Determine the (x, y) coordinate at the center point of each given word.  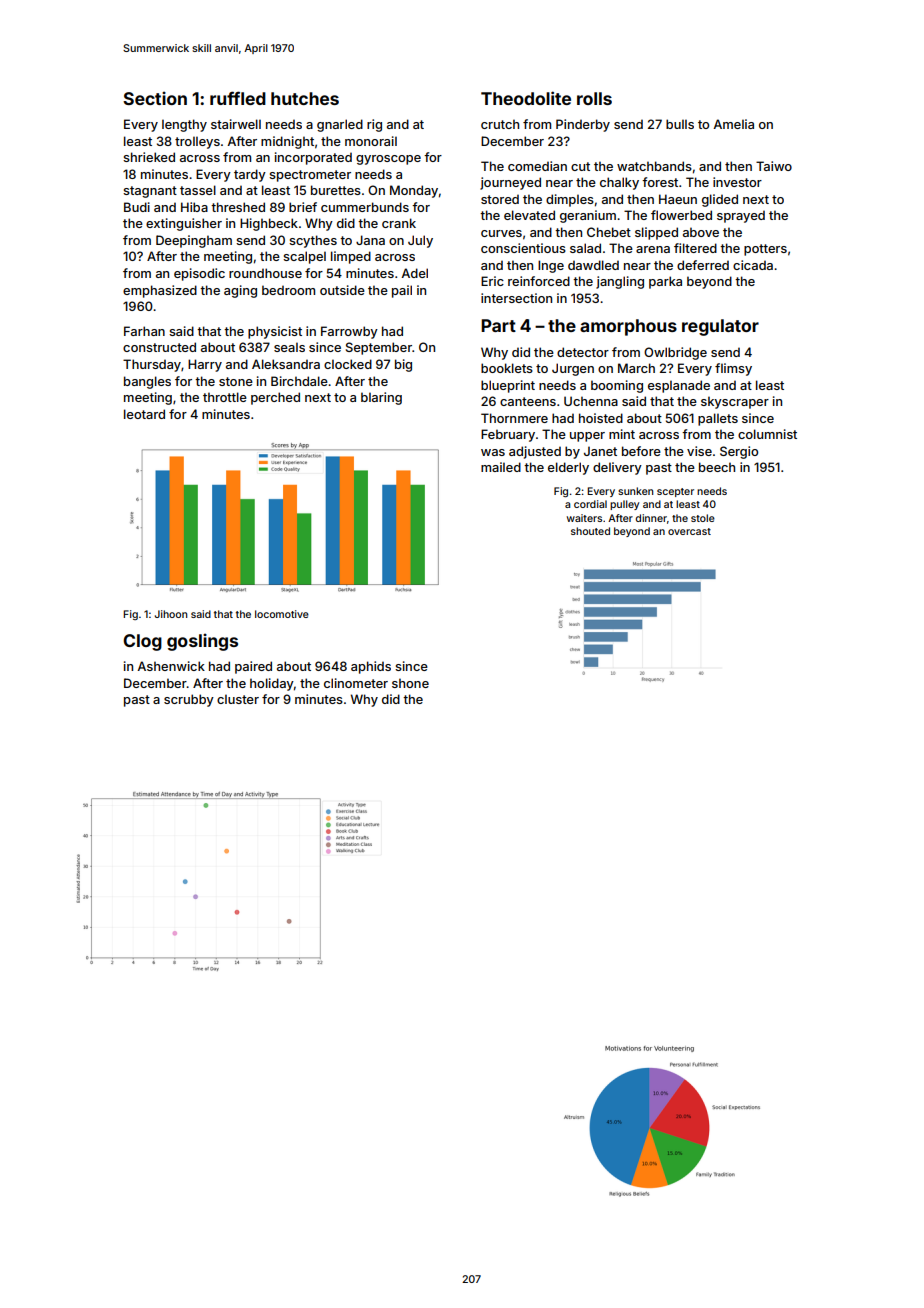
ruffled (238, 98)
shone (410, 683)
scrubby (189, 700)
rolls (594, 98)
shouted (590, 531)
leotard (144, 414)
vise (699, 451)
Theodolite (526, 98)
